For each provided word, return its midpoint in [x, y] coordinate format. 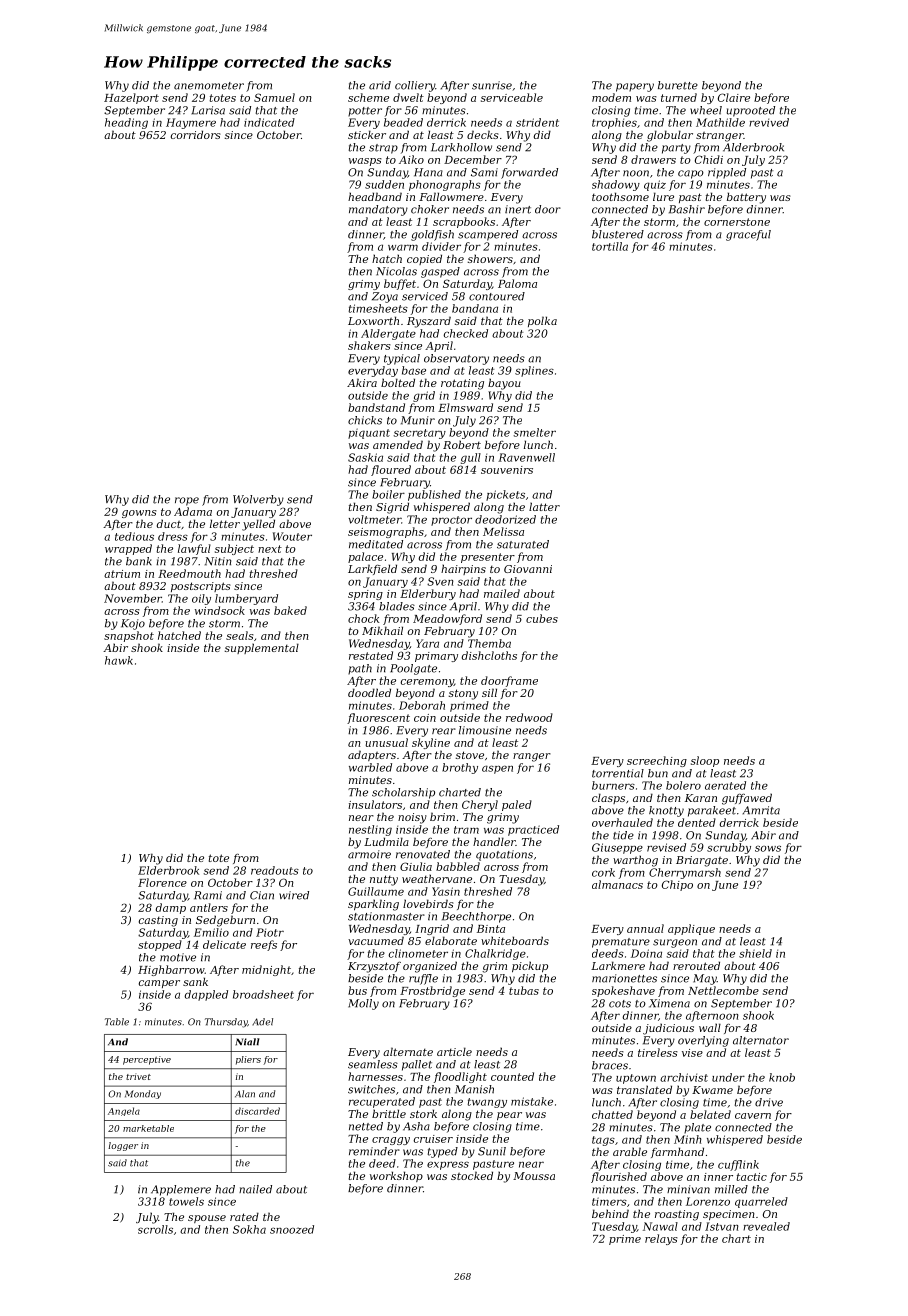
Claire [734, 97]
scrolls [155, 1229]
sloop [705, 761]
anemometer [209, 86]
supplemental [262, 648]
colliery [415, 86]
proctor [451, 521]
